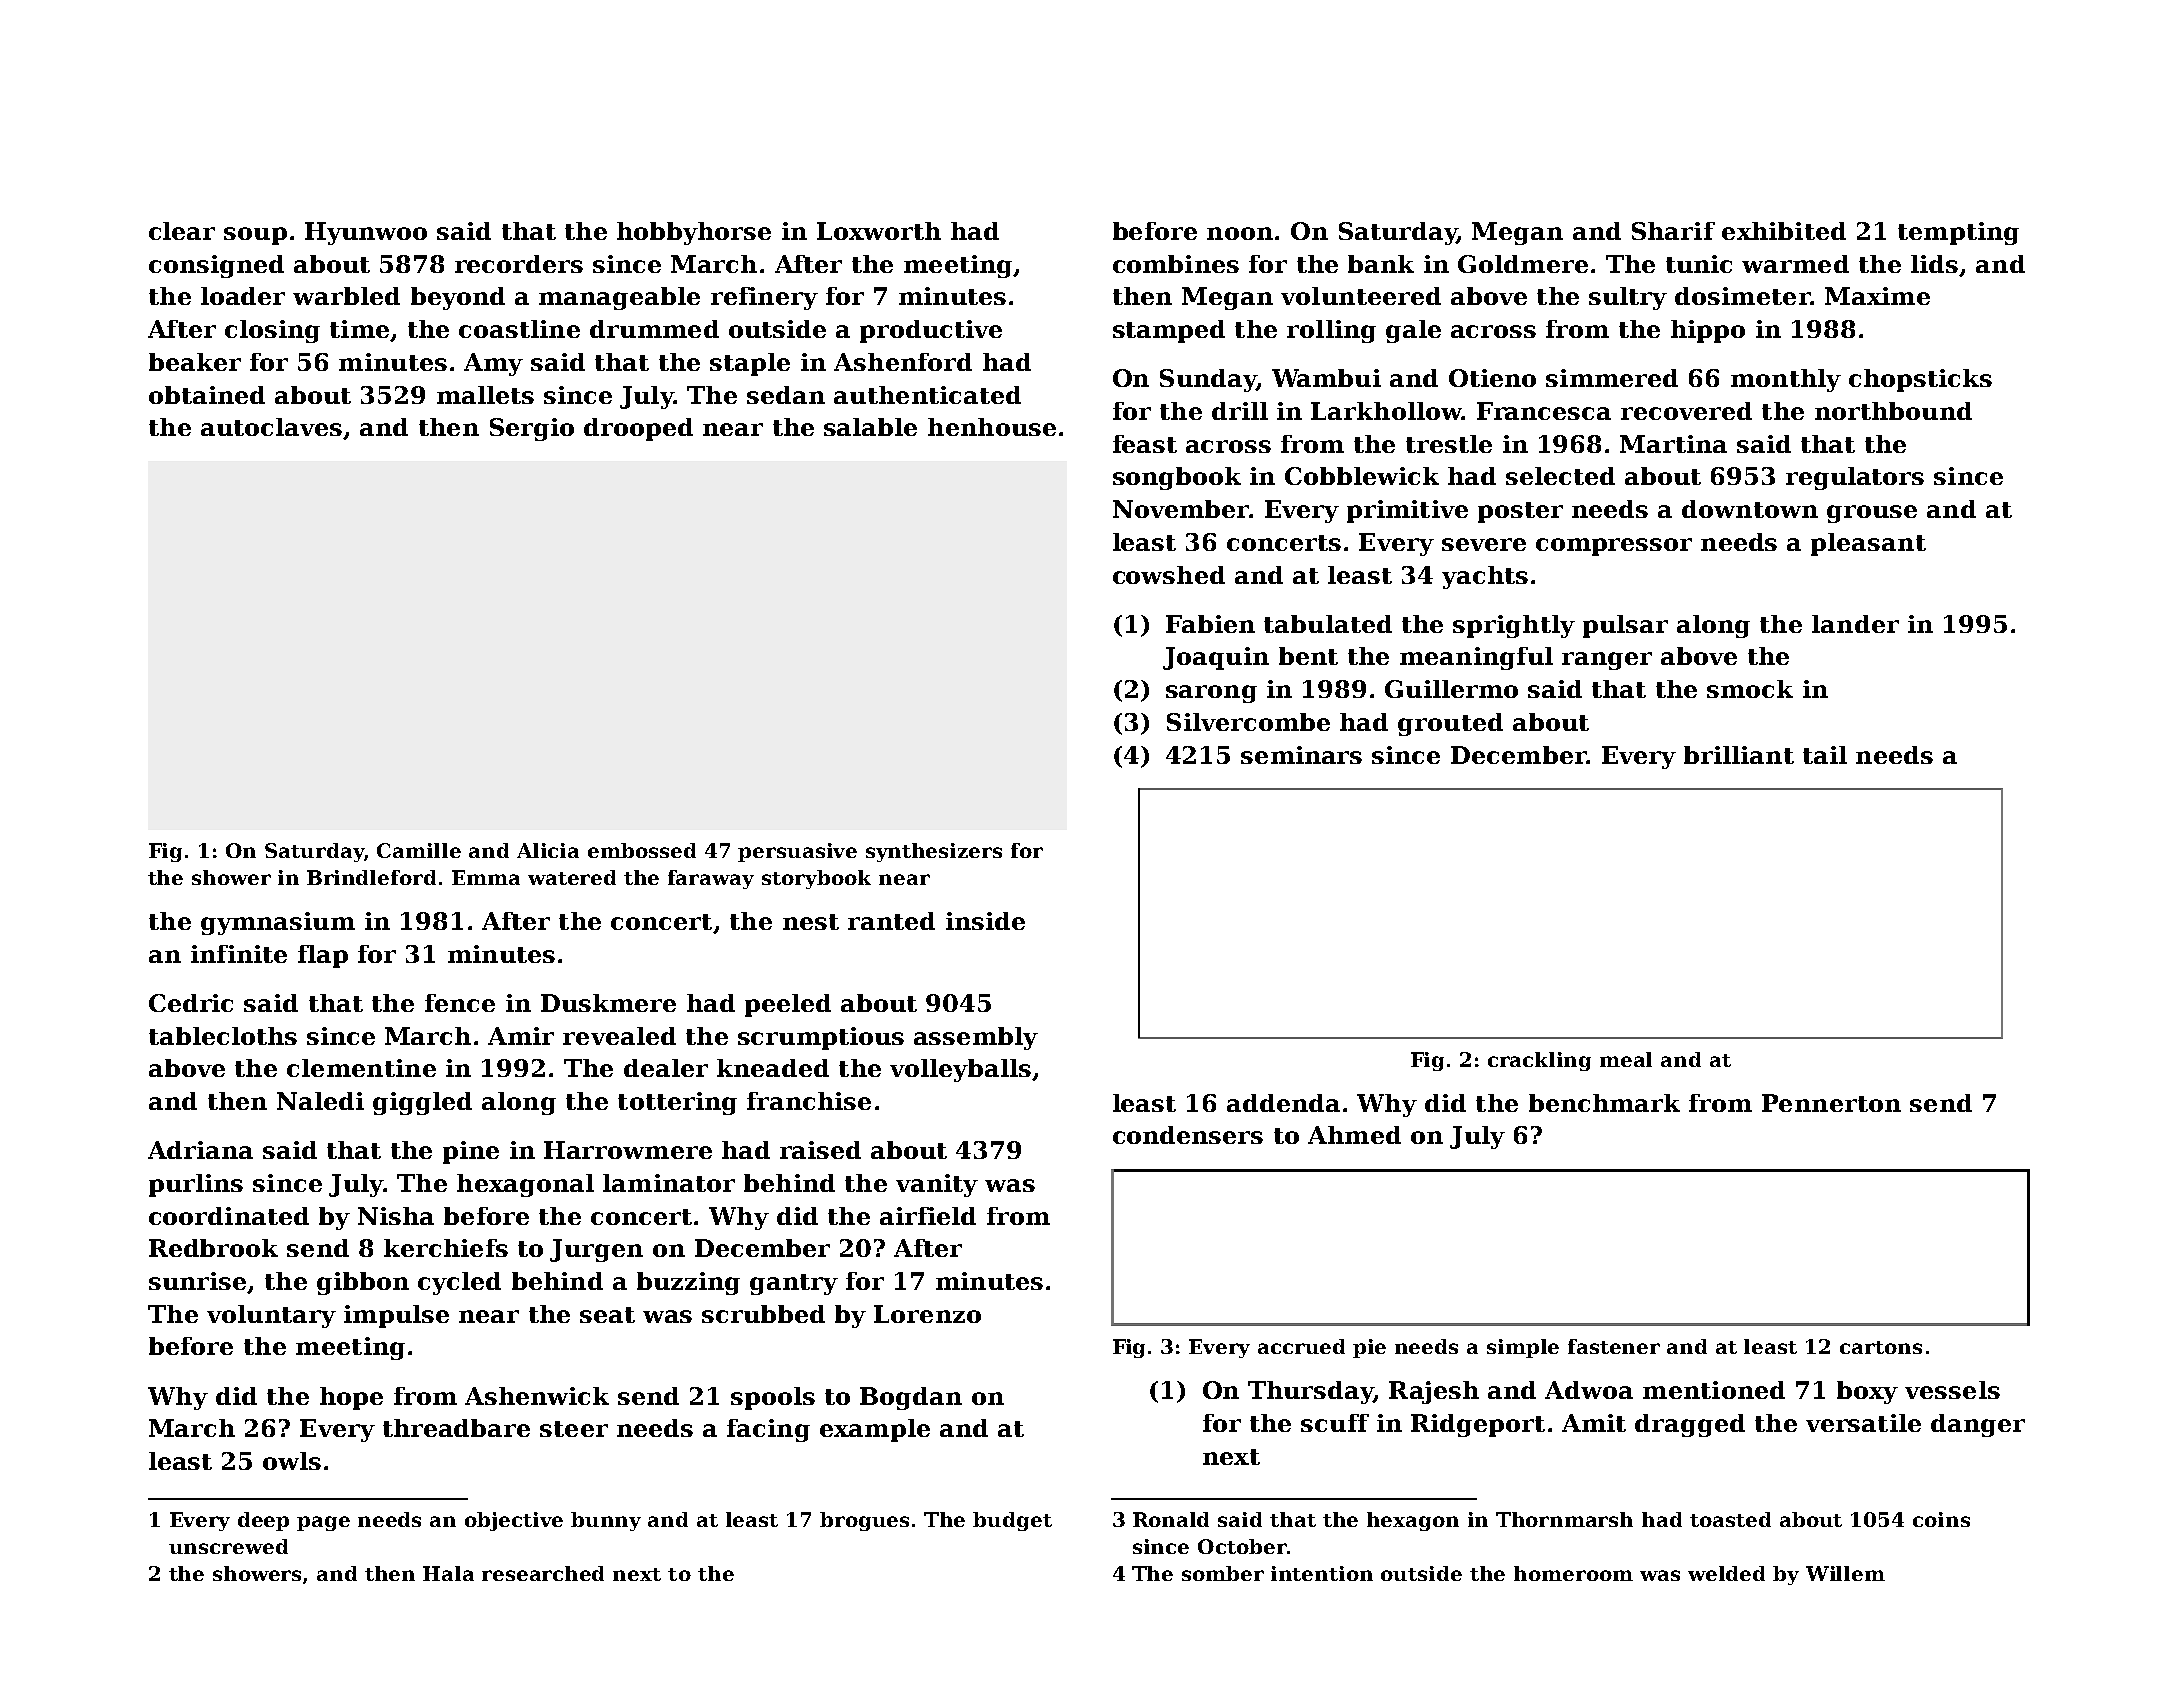  I want to click on cowshed, so click(1169, 575).
